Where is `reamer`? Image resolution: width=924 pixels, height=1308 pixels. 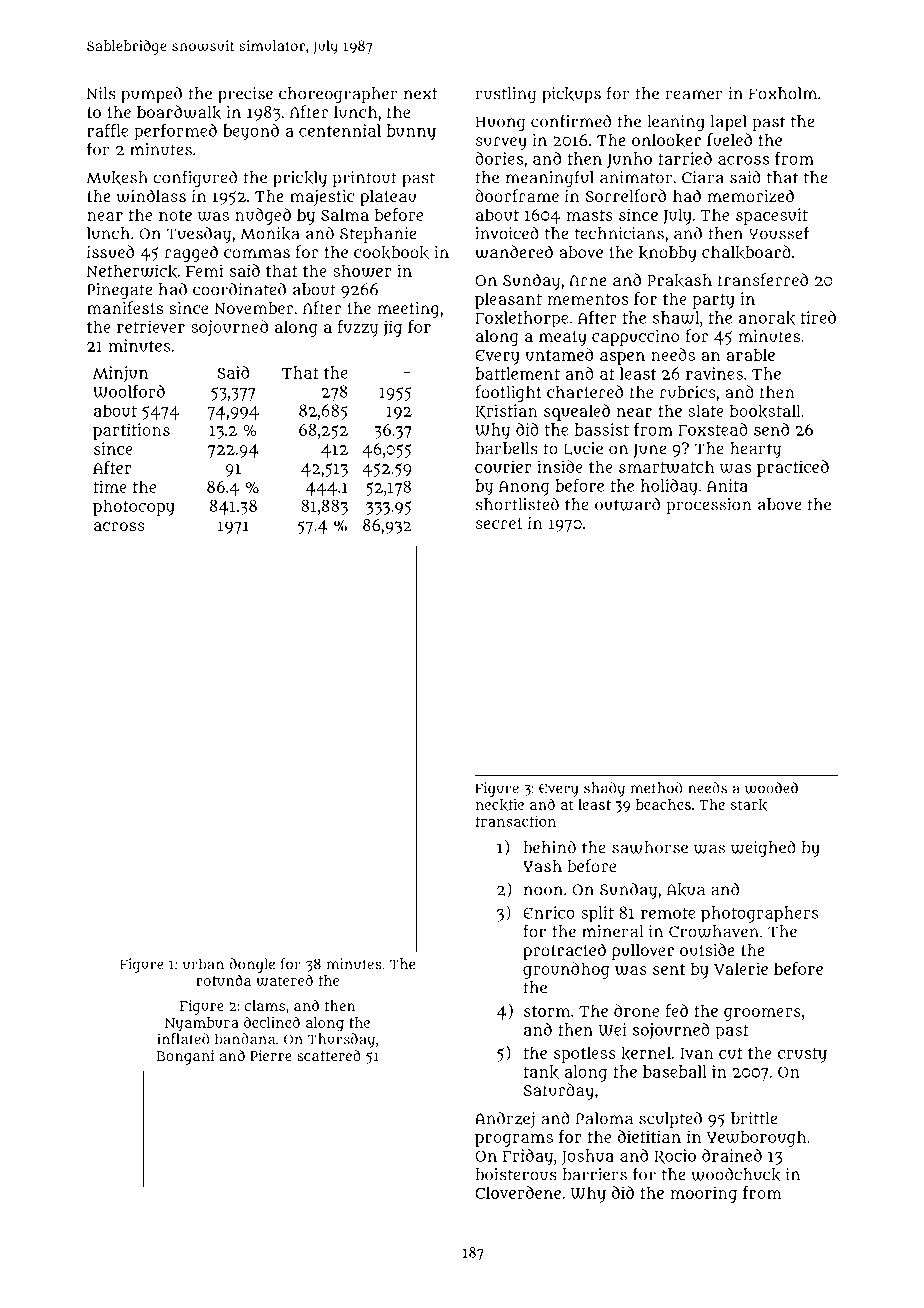
reamer is located at coordinates (694, 95).
